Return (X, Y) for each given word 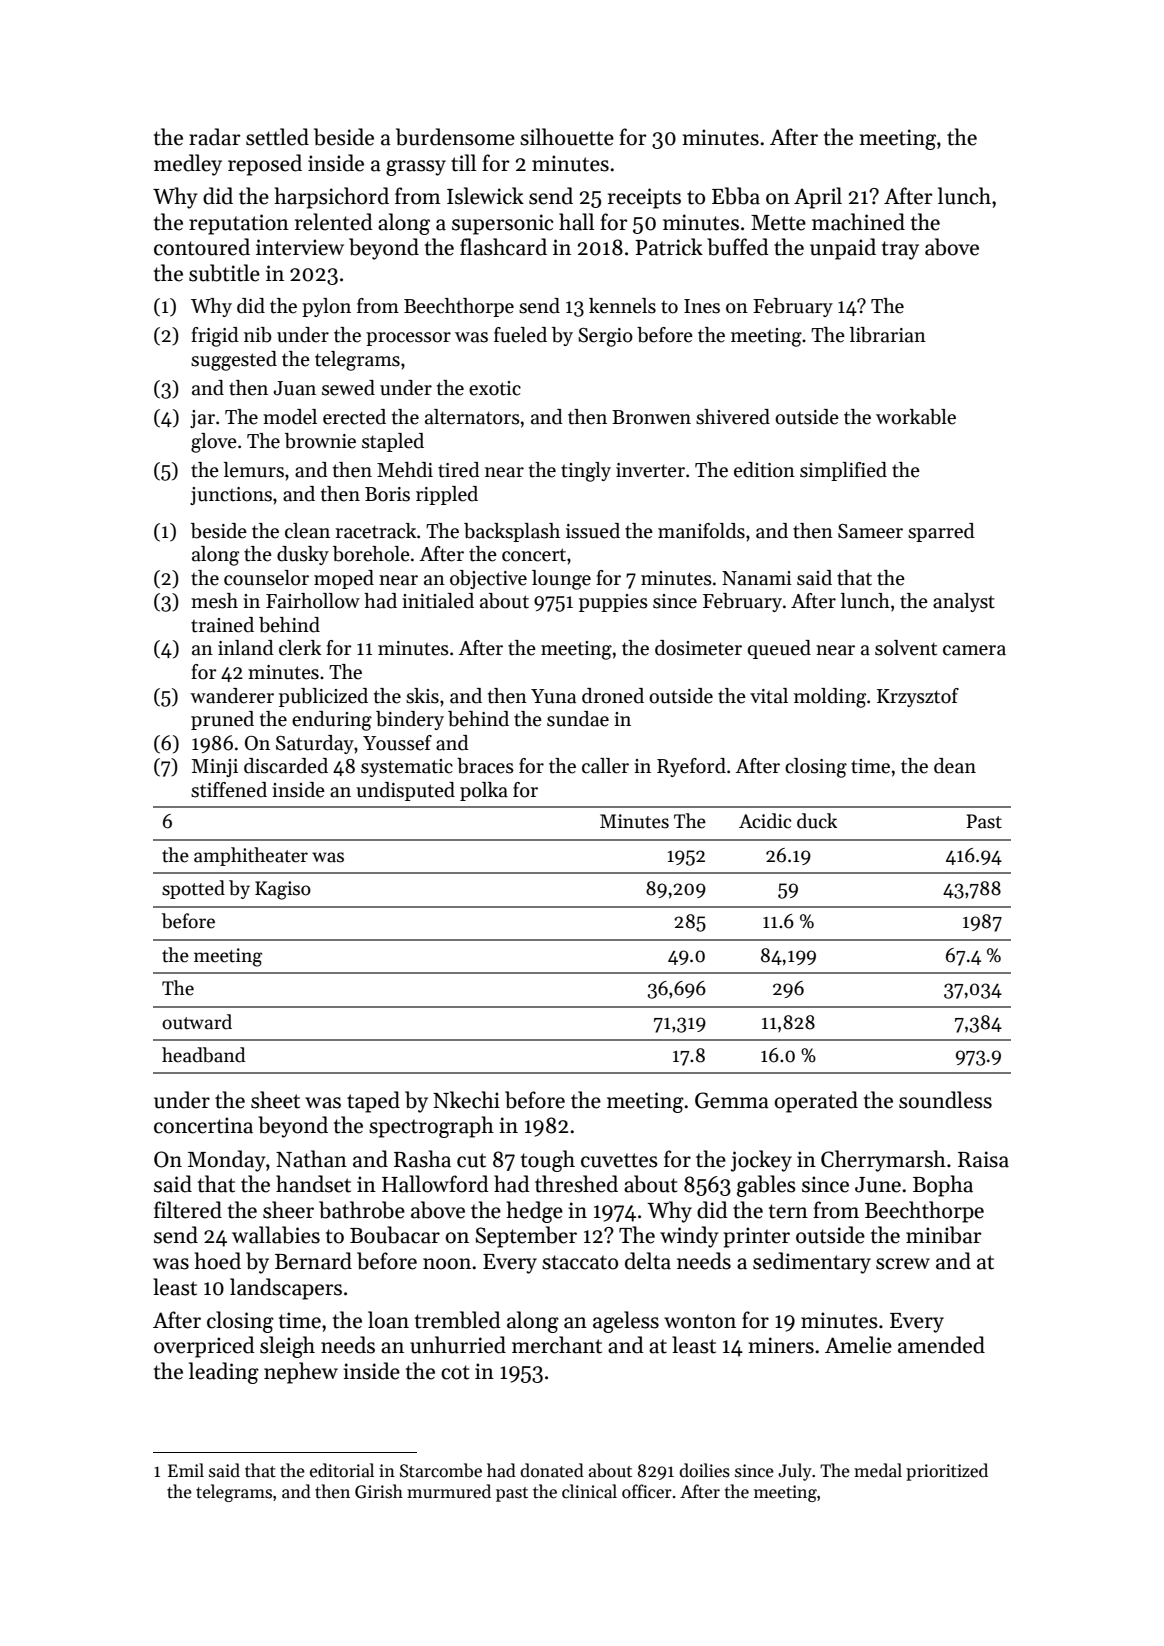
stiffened (229, 790)
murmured (449, 1491)
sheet (275, 1100)
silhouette (567, 137)
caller (605, 766)
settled (277, 137)
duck (817, 821)
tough (548, 1161)
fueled (520, 335)
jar (202, 419)
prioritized (947, 1472)
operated (816, 1102)
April (818, 198)
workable (916, 417)
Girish (379, 1491)
